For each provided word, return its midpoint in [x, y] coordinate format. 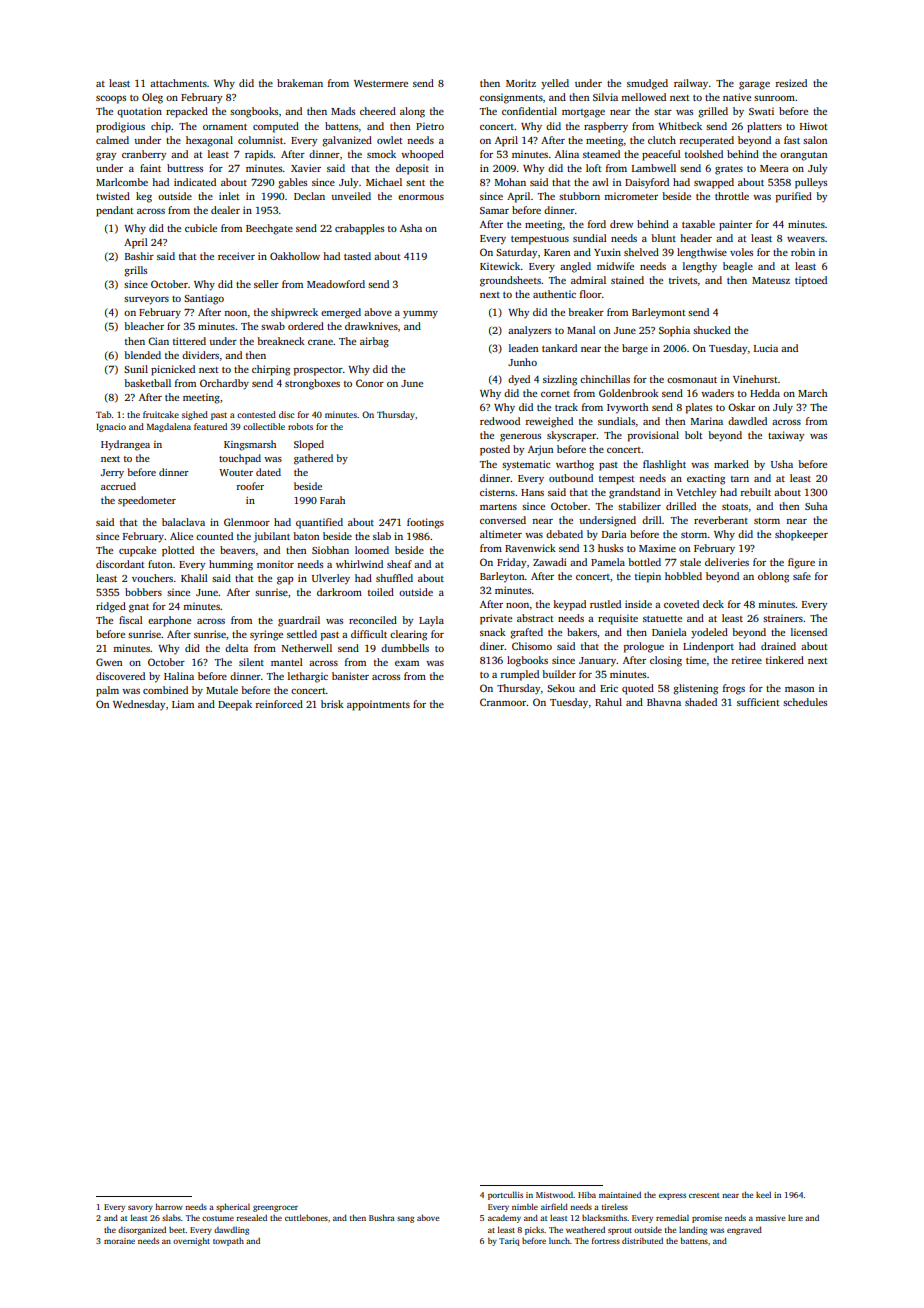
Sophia [674, 331]
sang [405, 1219]
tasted [357, 256]
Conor [370, 383]
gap [285, 581]
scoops [111, 100]
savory [140, 1208]
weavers [806, 239]
